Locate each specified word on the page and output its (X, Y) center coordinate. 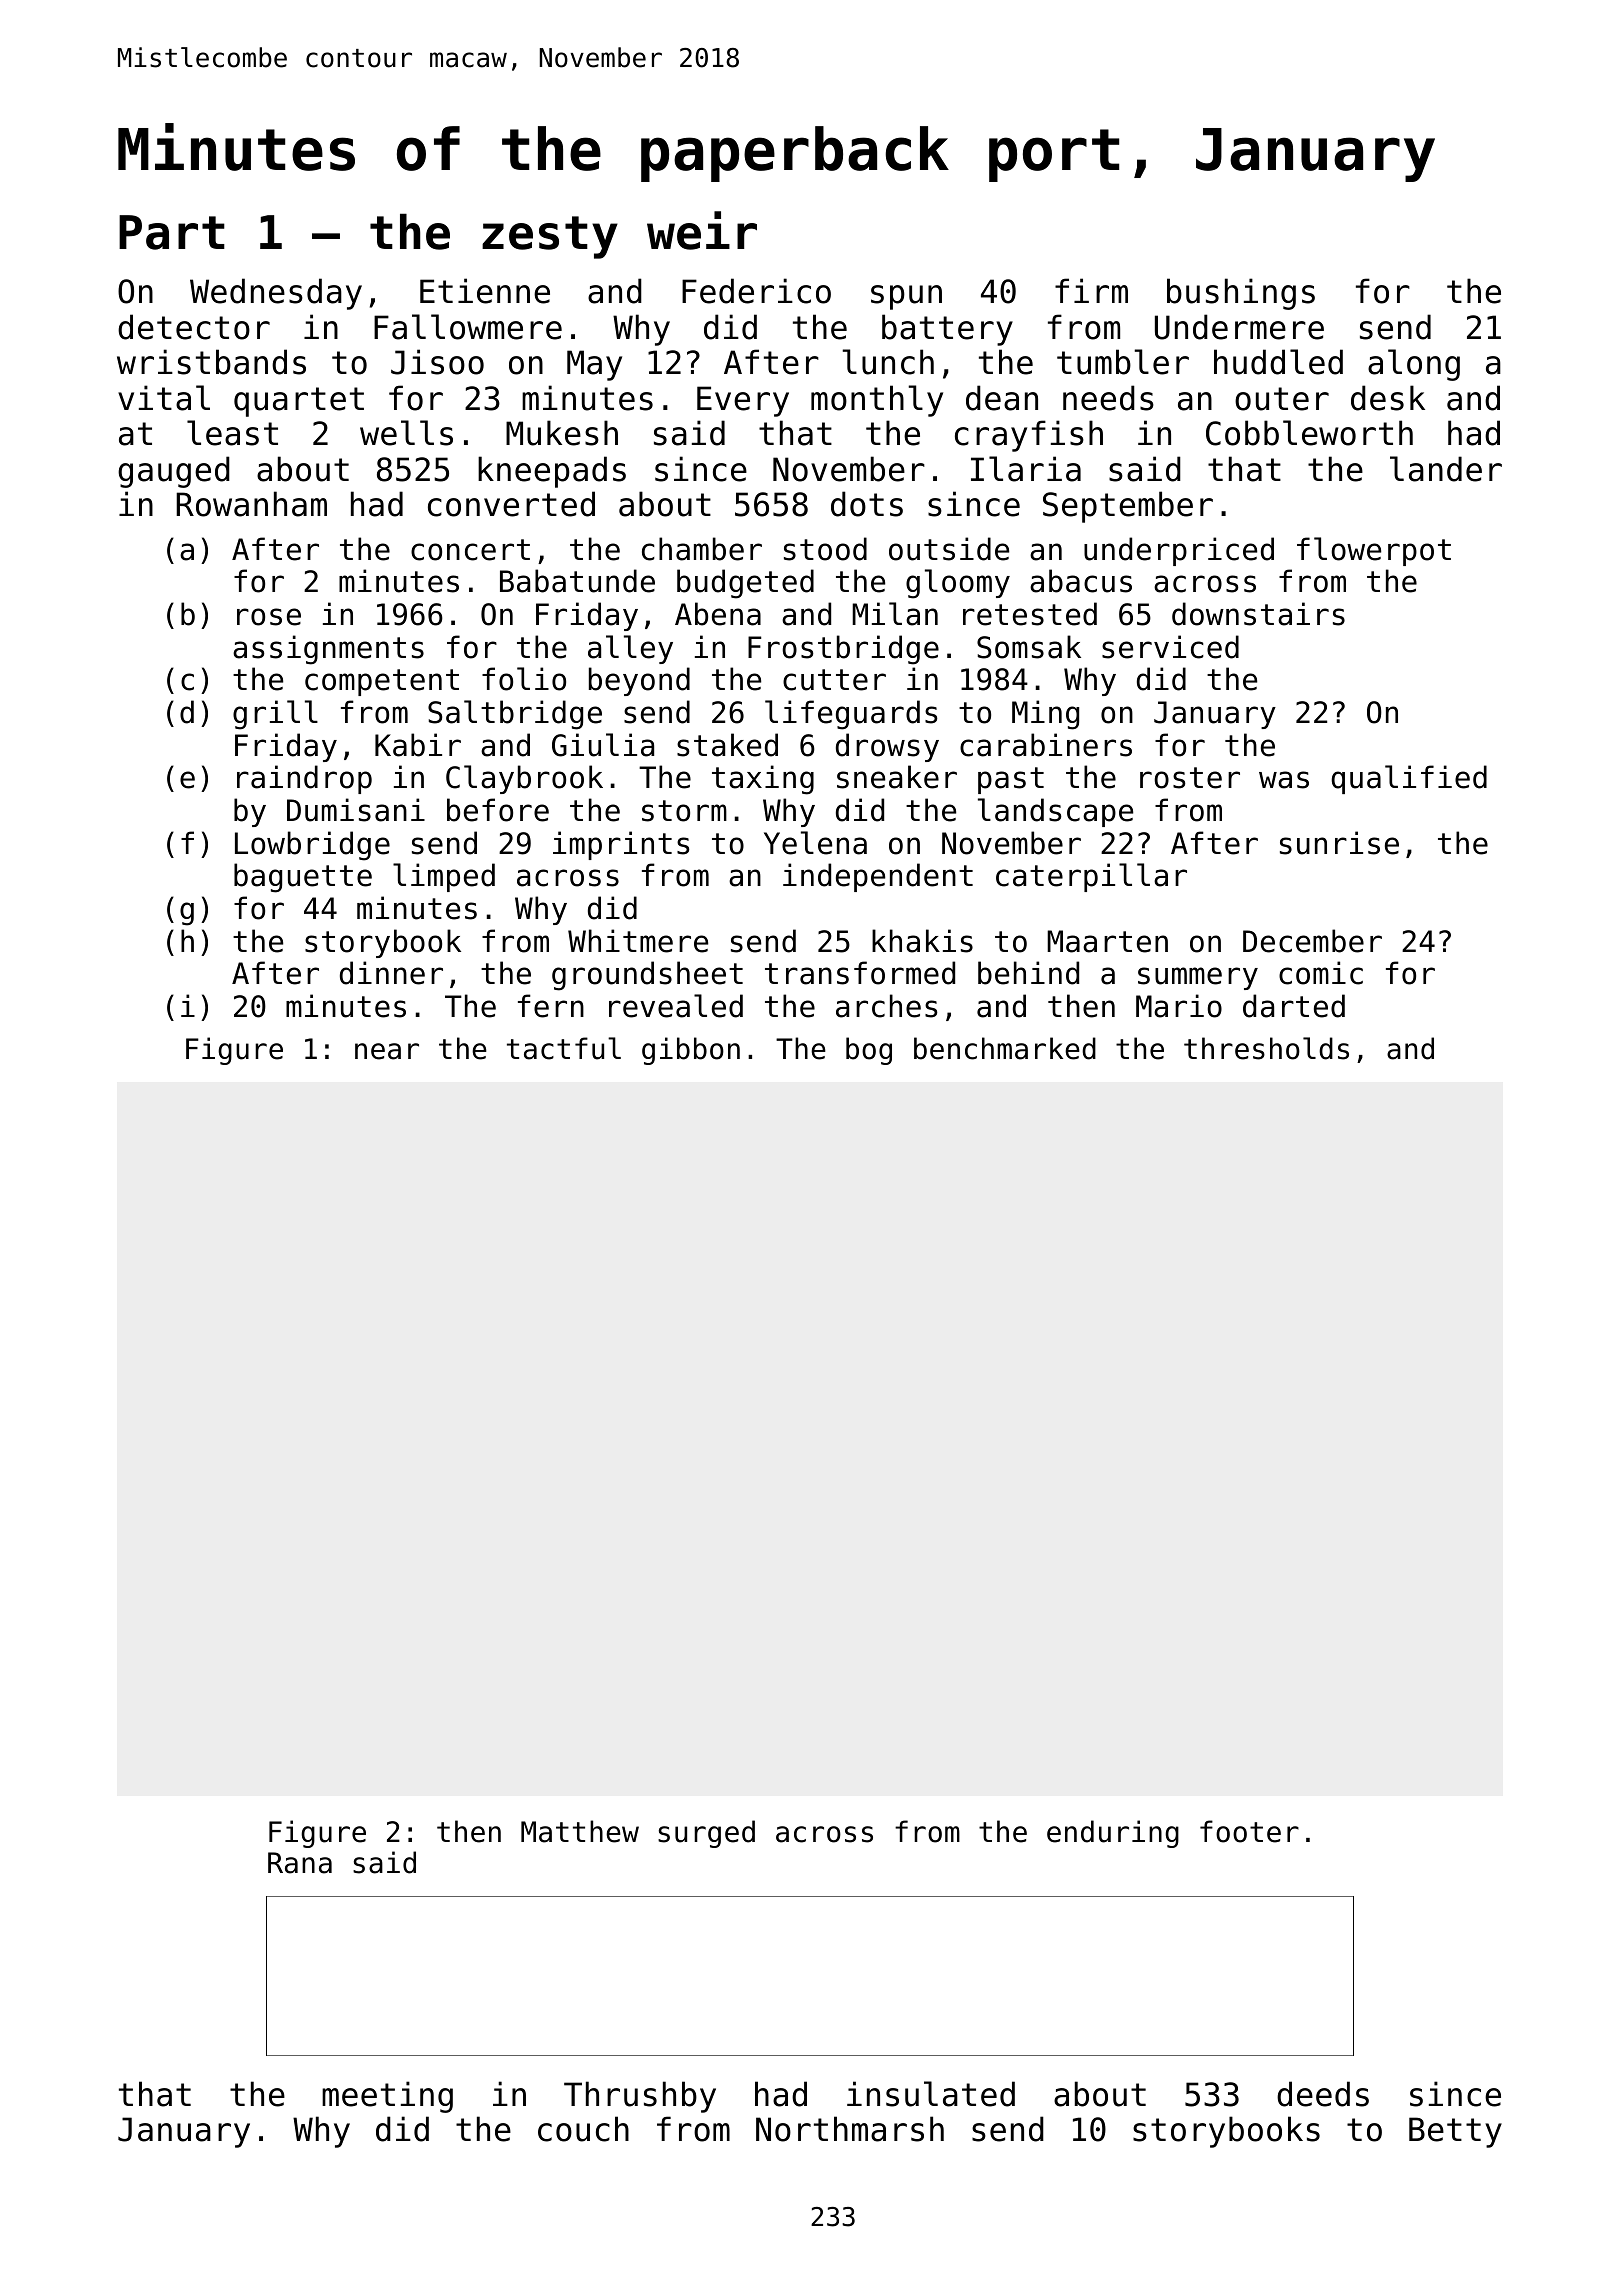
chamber (702, 549)
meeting (387, 2097)
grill (275, 715)
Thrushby (640, 2097)
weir (702, 230)
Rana (300, 1863)
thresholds (1266, 1048)
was (1284, 780)
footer (1249, 1831)
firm (1091, 290)
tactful (564, 1048)
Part (172, 232)
